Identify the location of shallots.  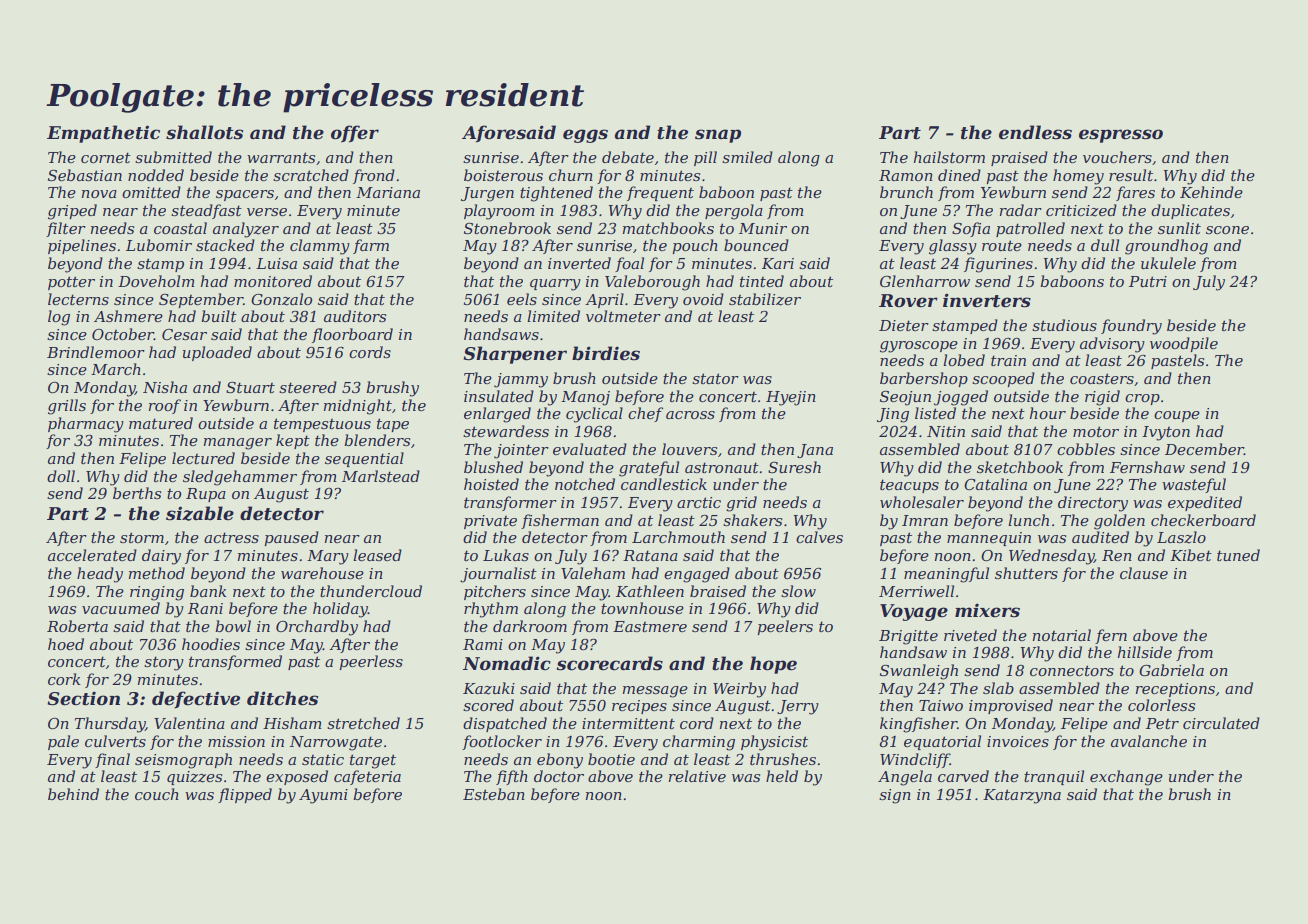
(204, 132).
